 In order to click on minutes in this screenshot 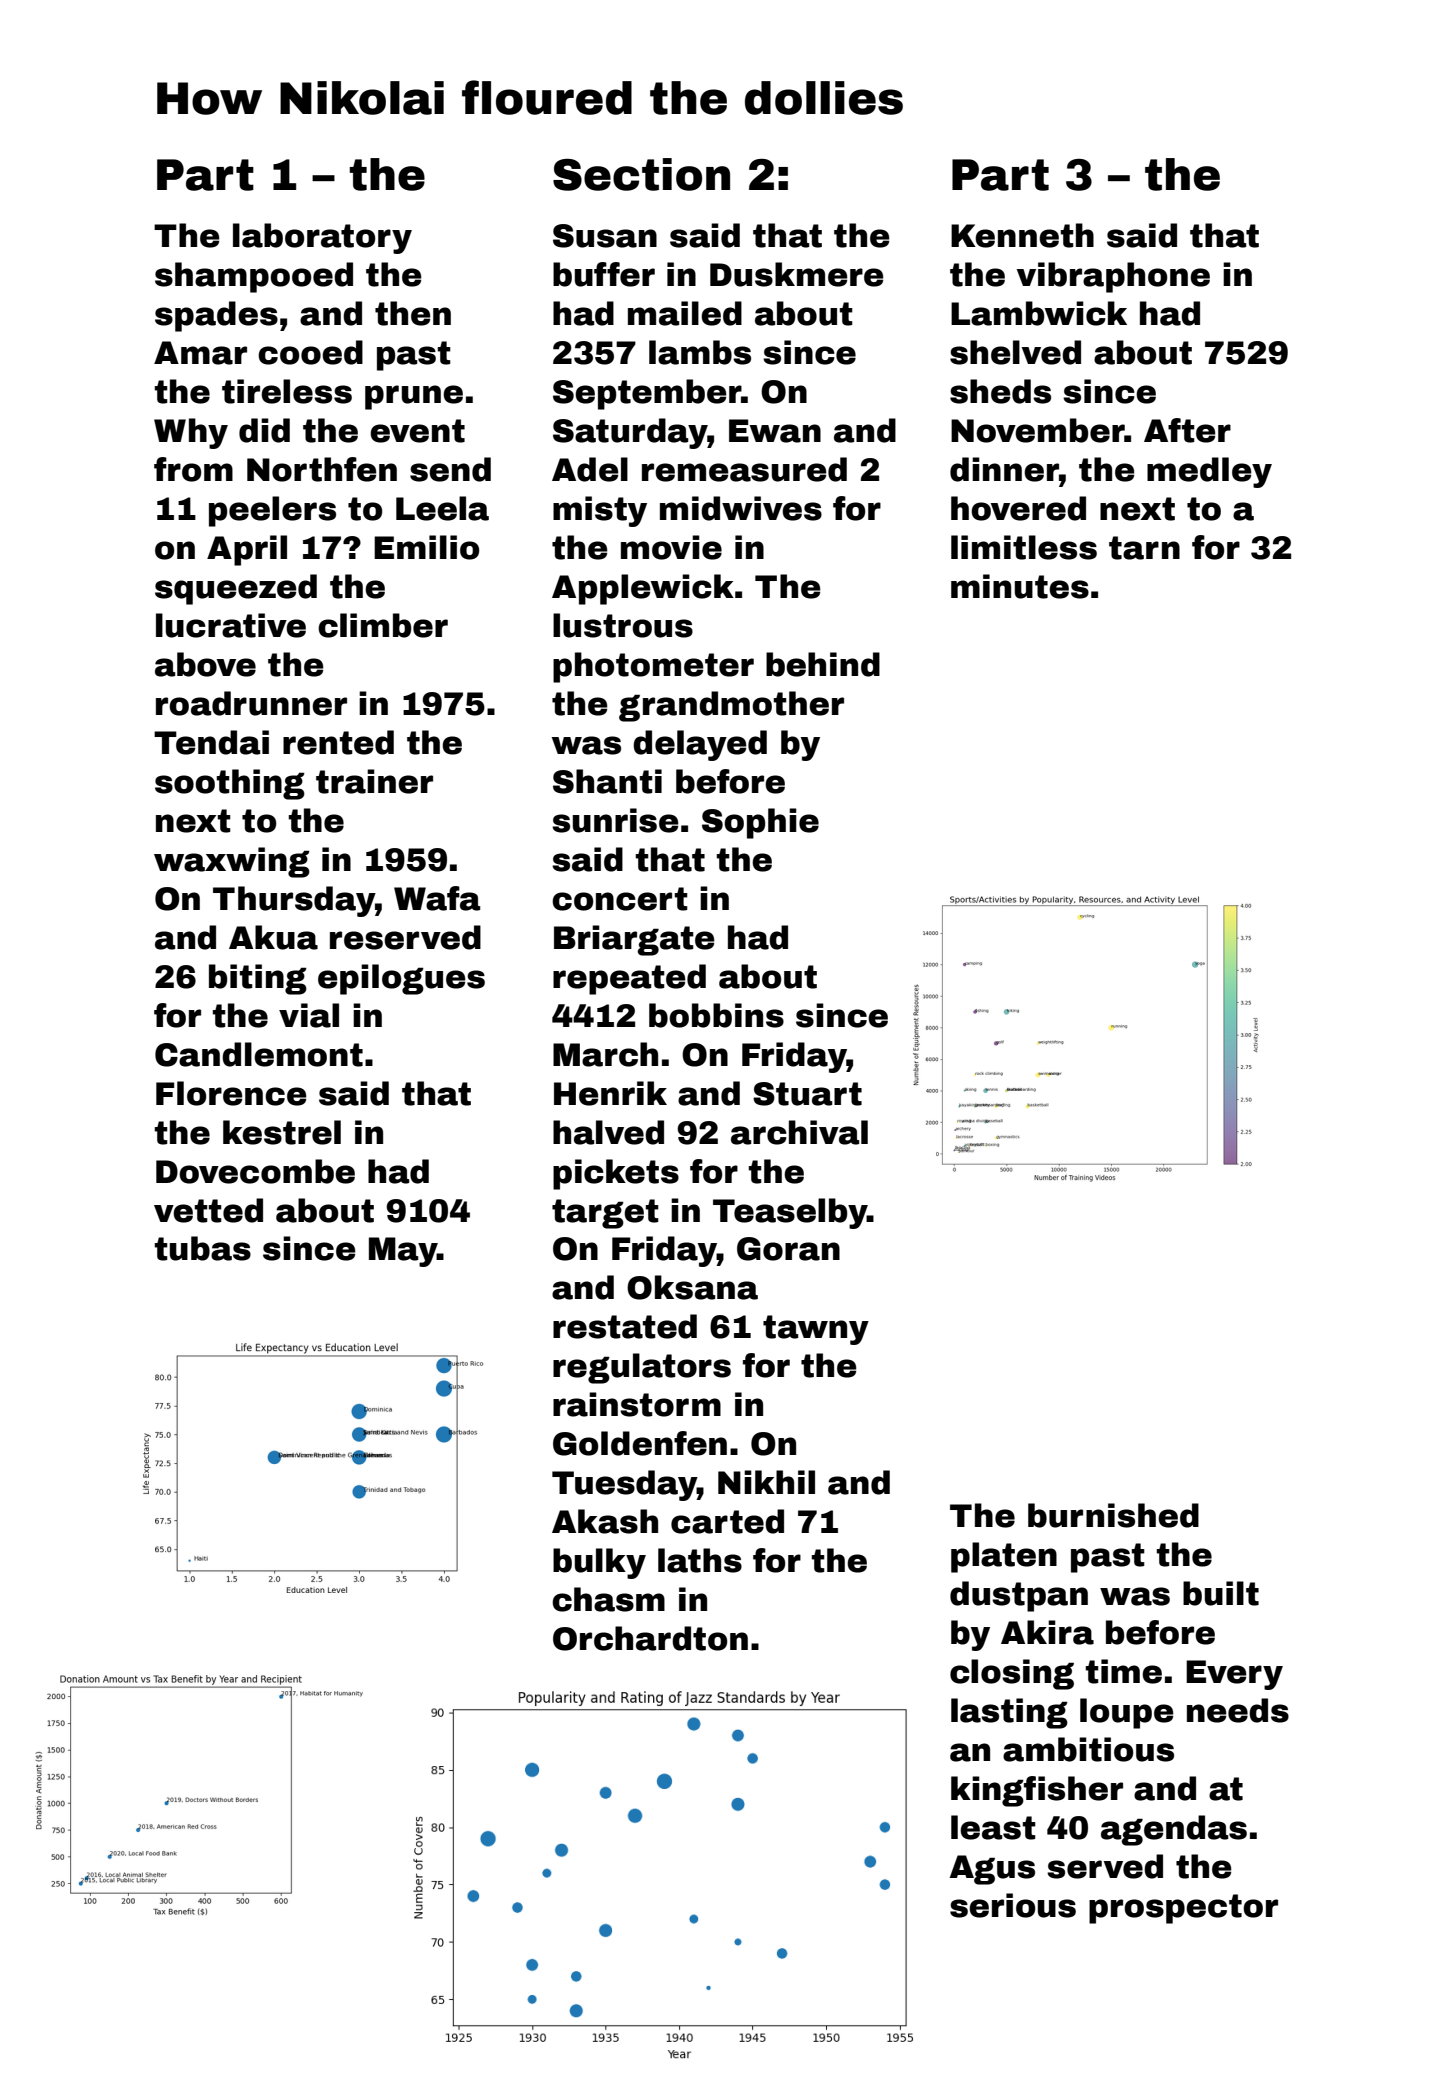, I will do `click(1020, 586)`.
